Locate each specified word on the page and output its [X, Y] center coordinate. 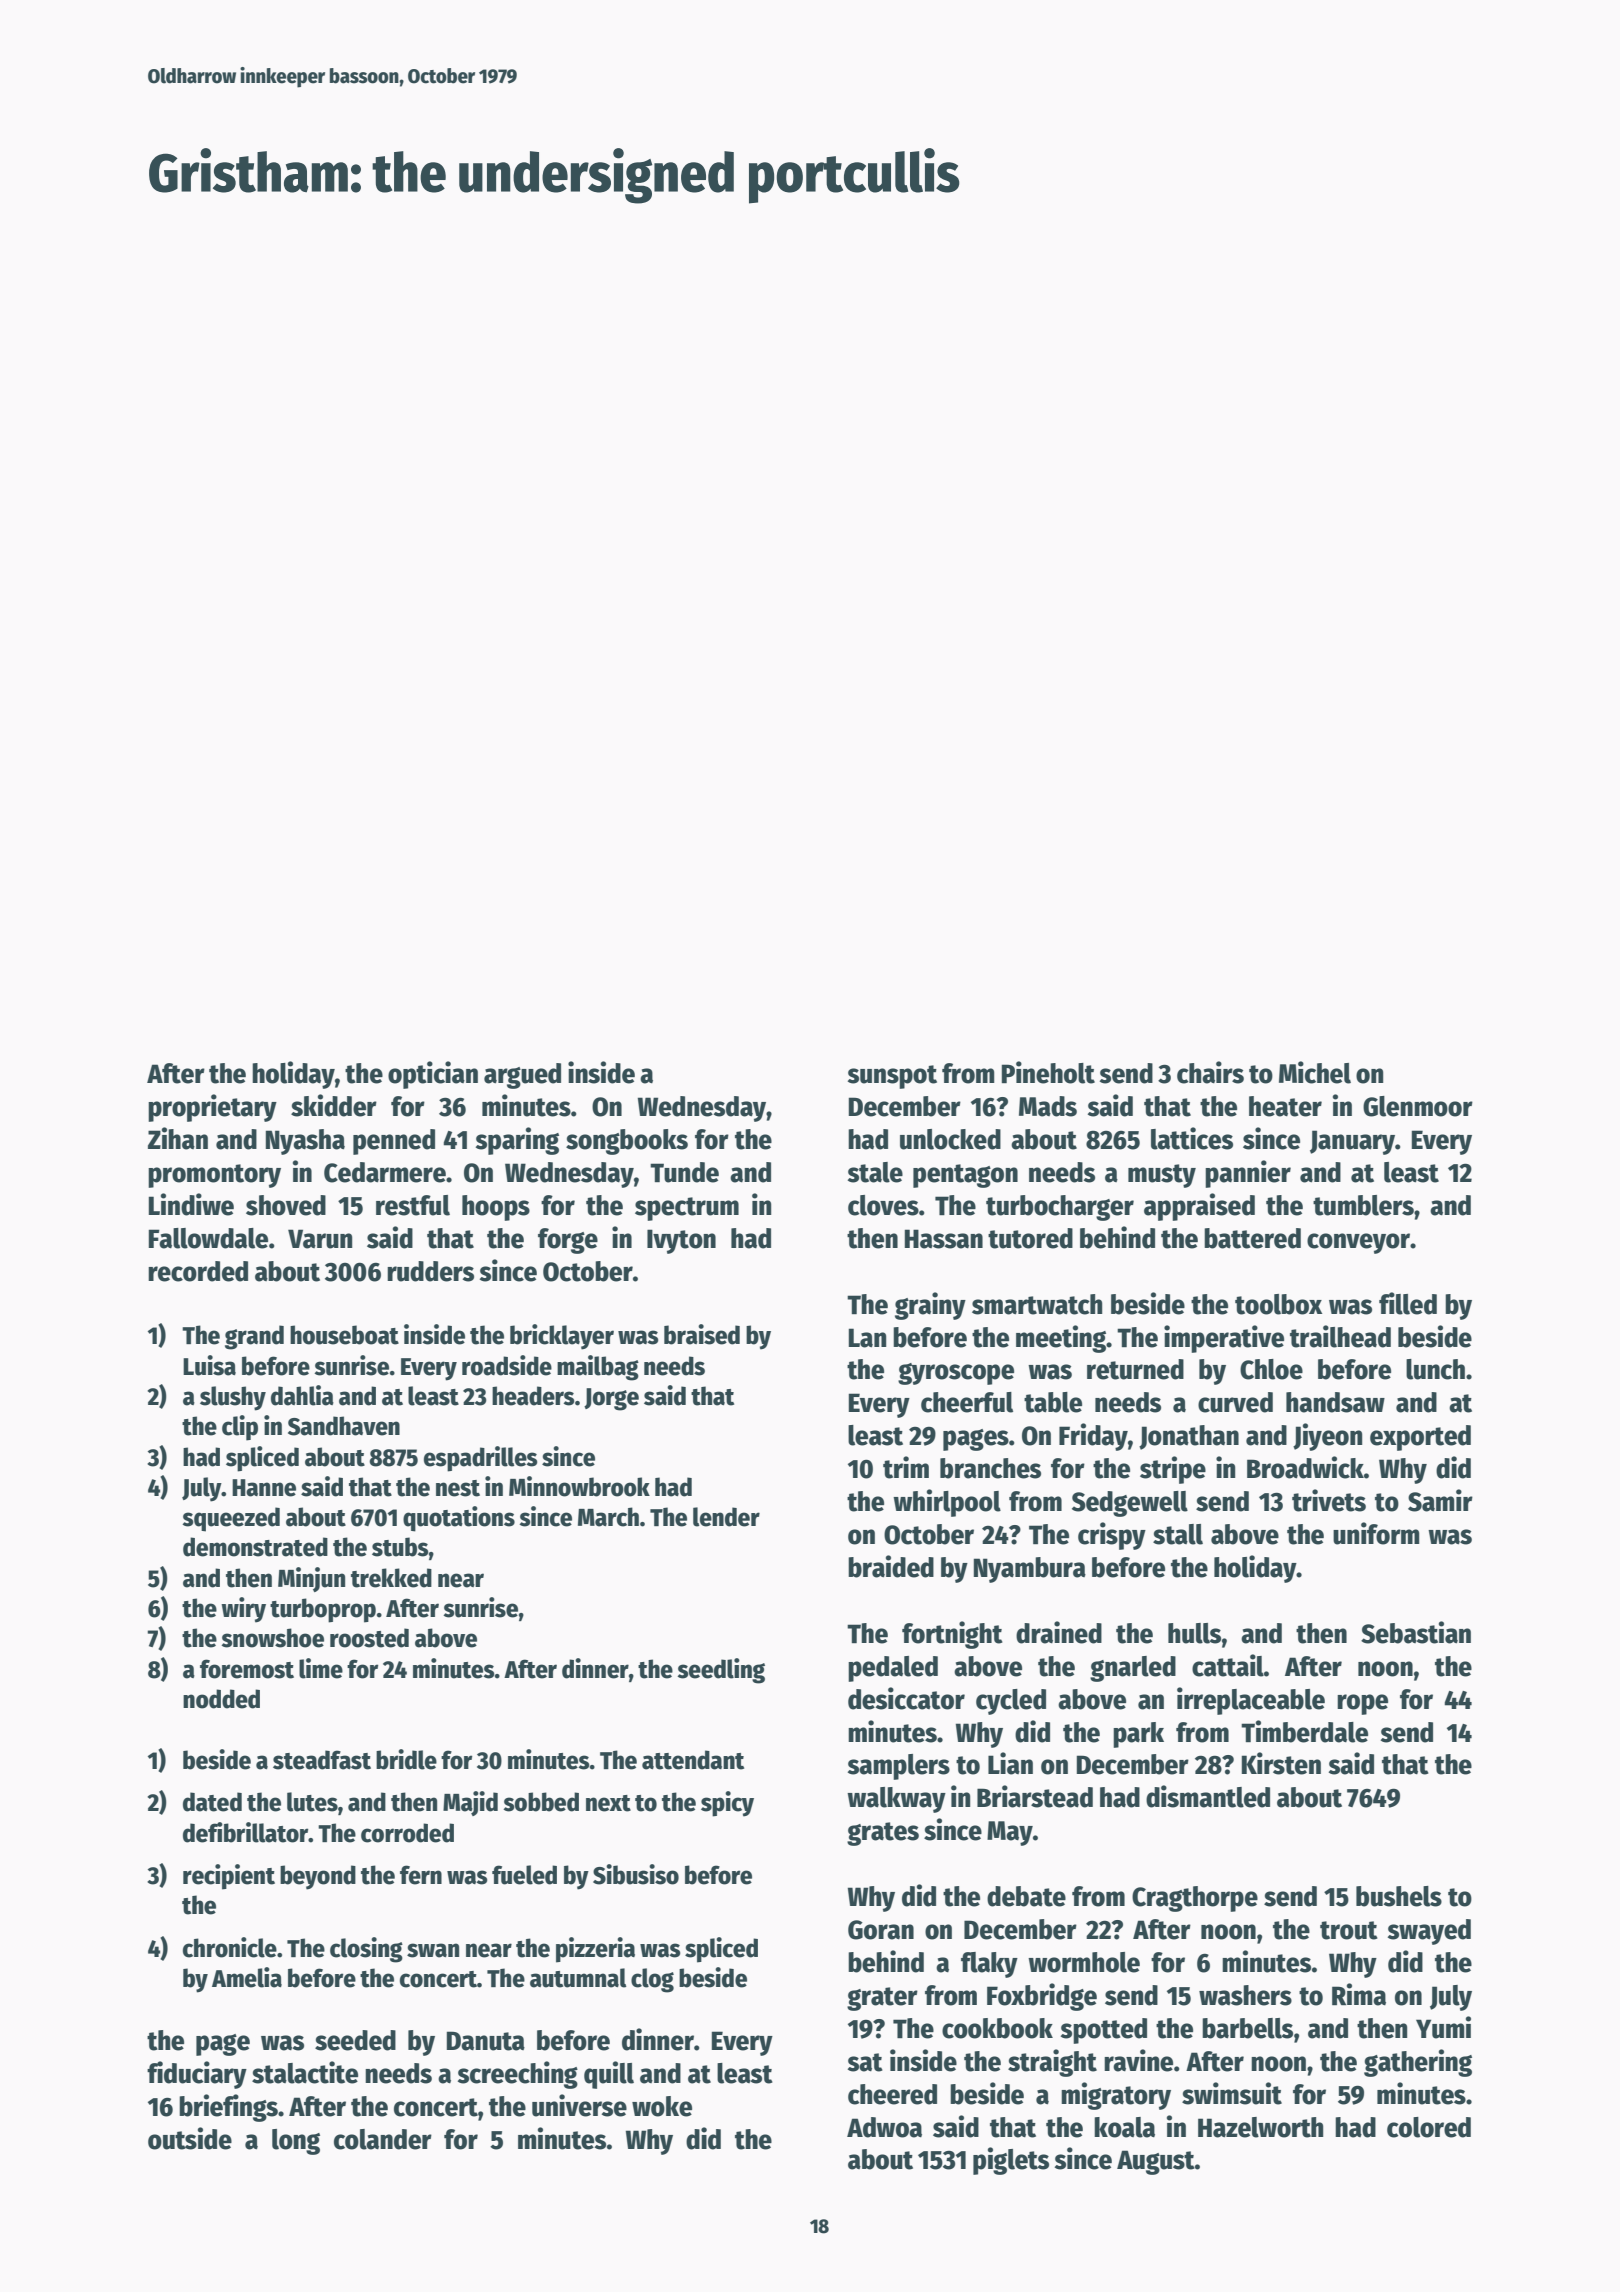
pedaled [893, 1669]
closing [366, 1950]
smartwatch [1037, 1304]
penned [394, 1142]
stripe [1173, 1470]
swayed [1429, 1932]
